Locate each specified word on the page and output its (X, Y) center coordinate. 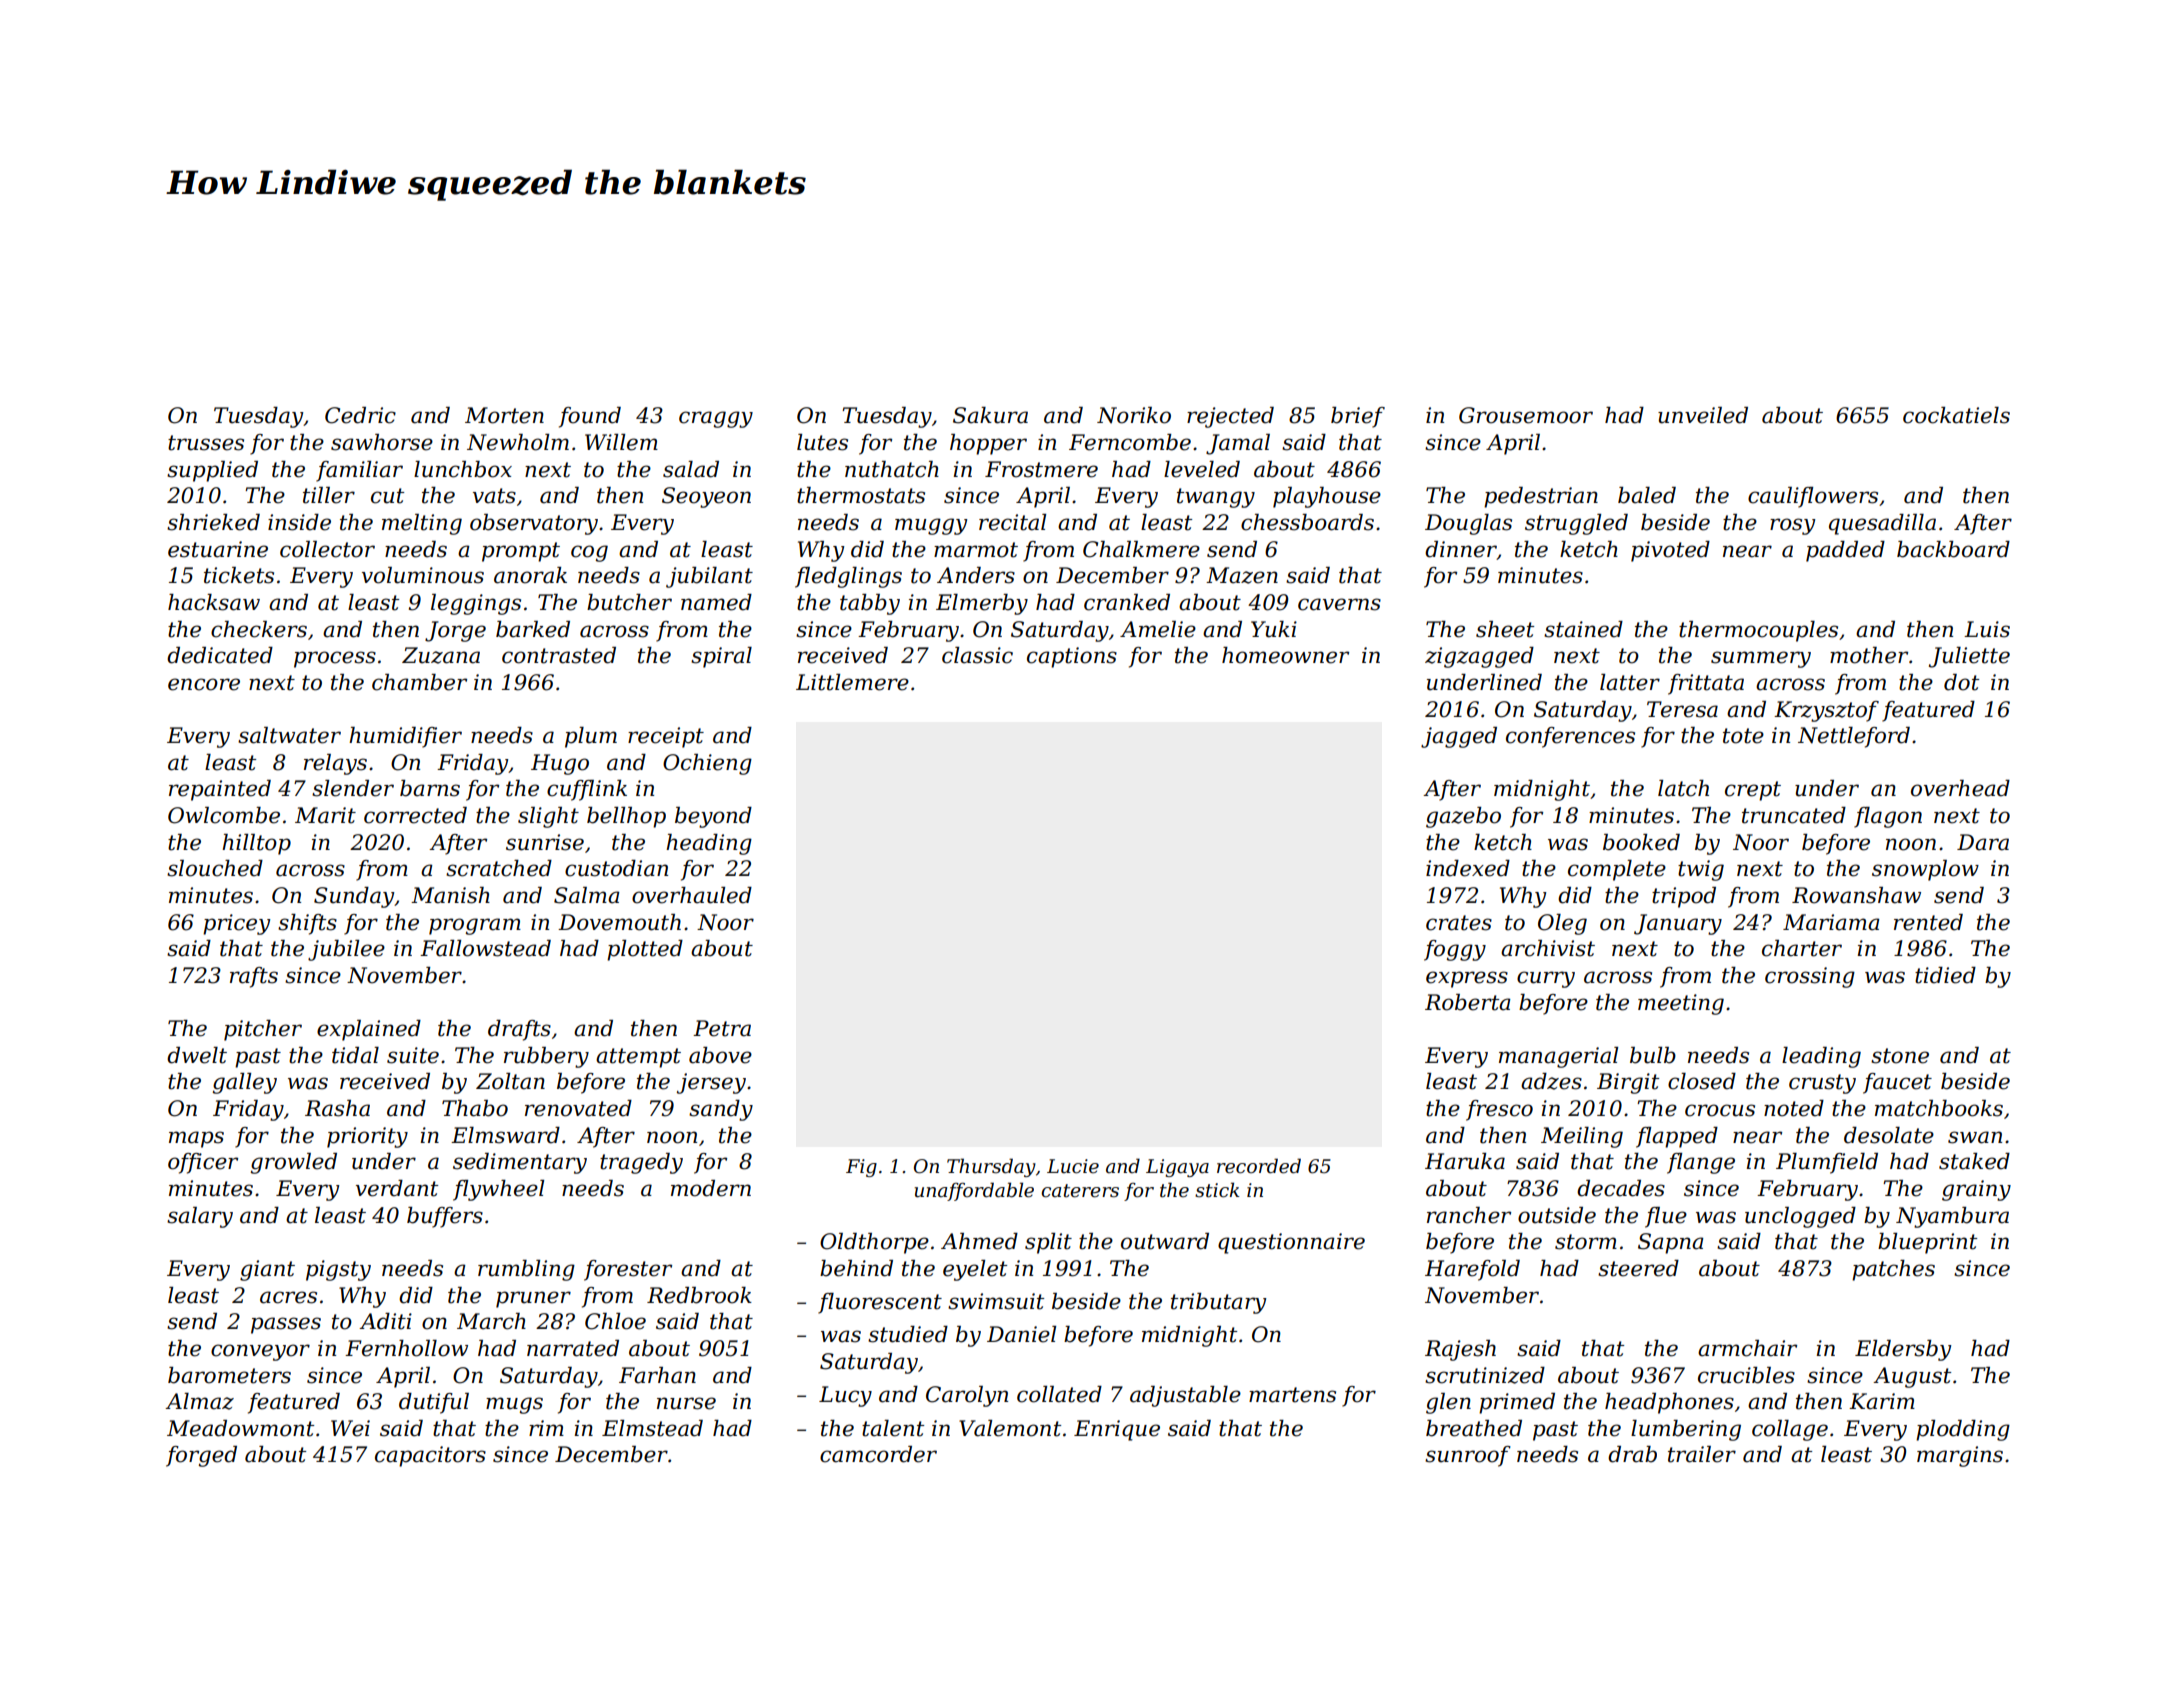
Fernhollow (406, 1348)
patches (1893, 1270)
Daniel (1021, 1334)
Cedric (360, 415)
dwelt (197, 1055)
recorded (1259, 1166)
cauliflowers (1813, 497)
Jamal (1238, 444)
